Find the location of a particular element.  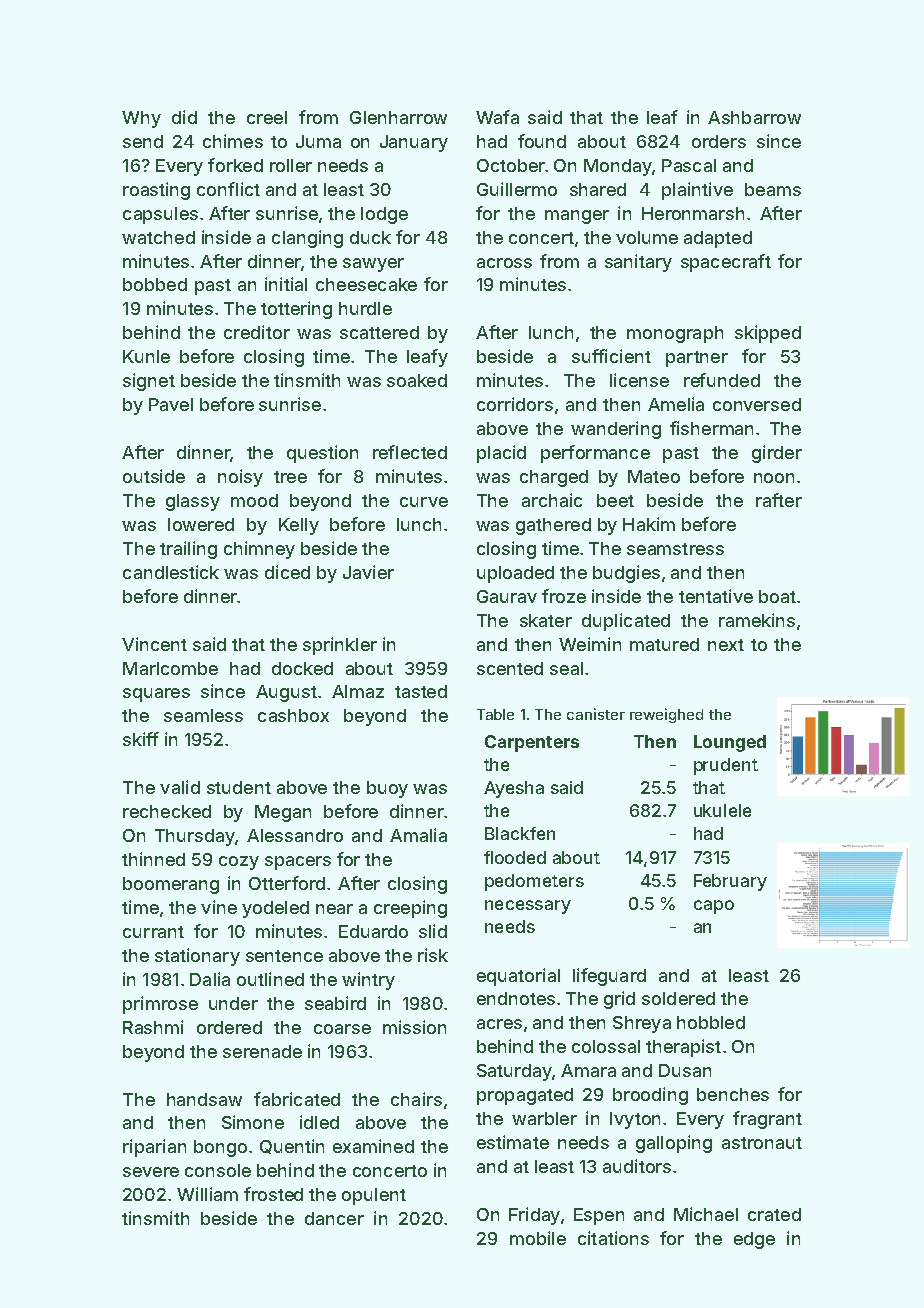

capo is located at coordinates (714, 907).
